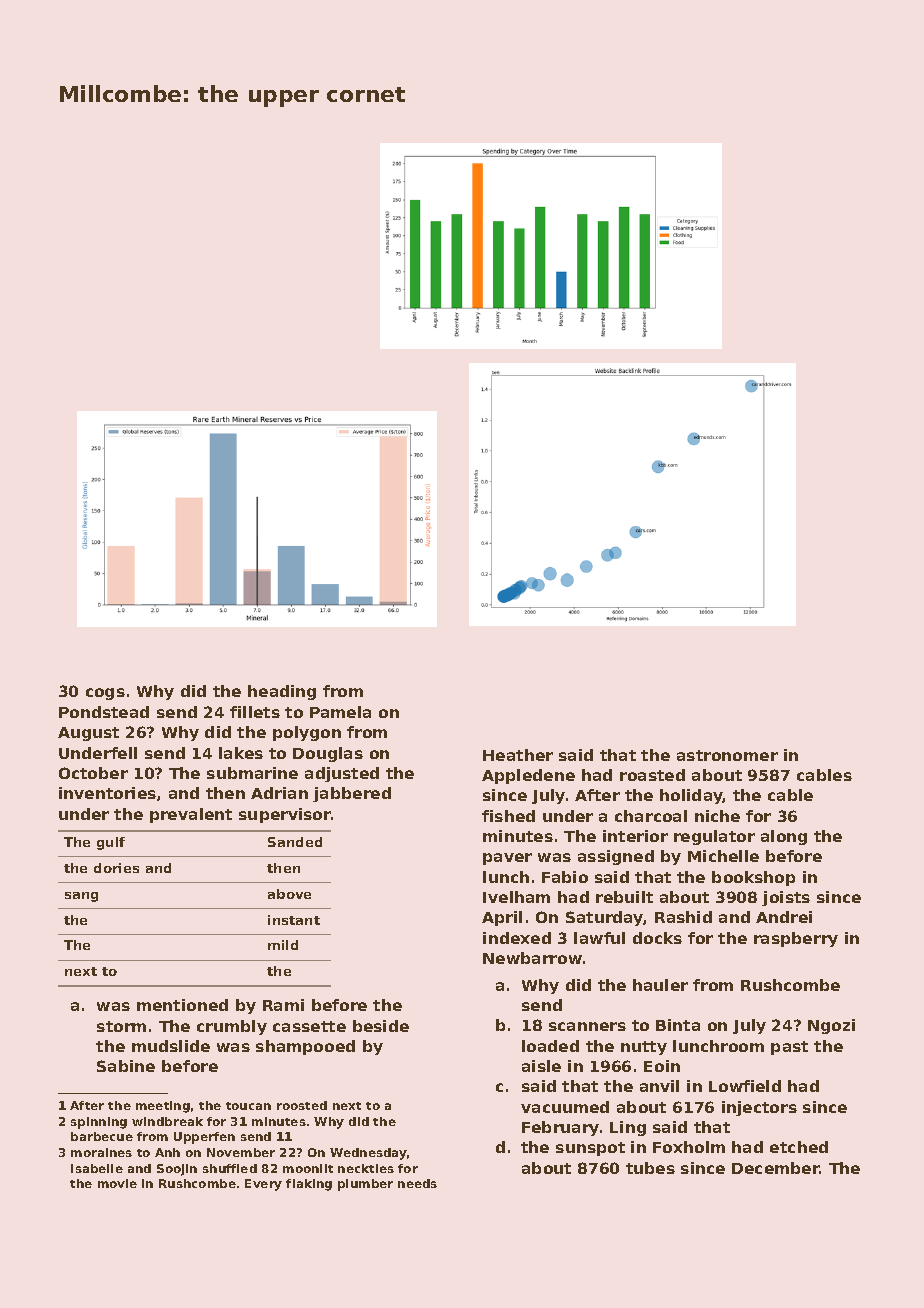 Image resolution: width=924 pixels, height=1308 pixels. What do you see at coordinates (717, 816) in the page?
I see `niche` at bounding box center [717, 816].
